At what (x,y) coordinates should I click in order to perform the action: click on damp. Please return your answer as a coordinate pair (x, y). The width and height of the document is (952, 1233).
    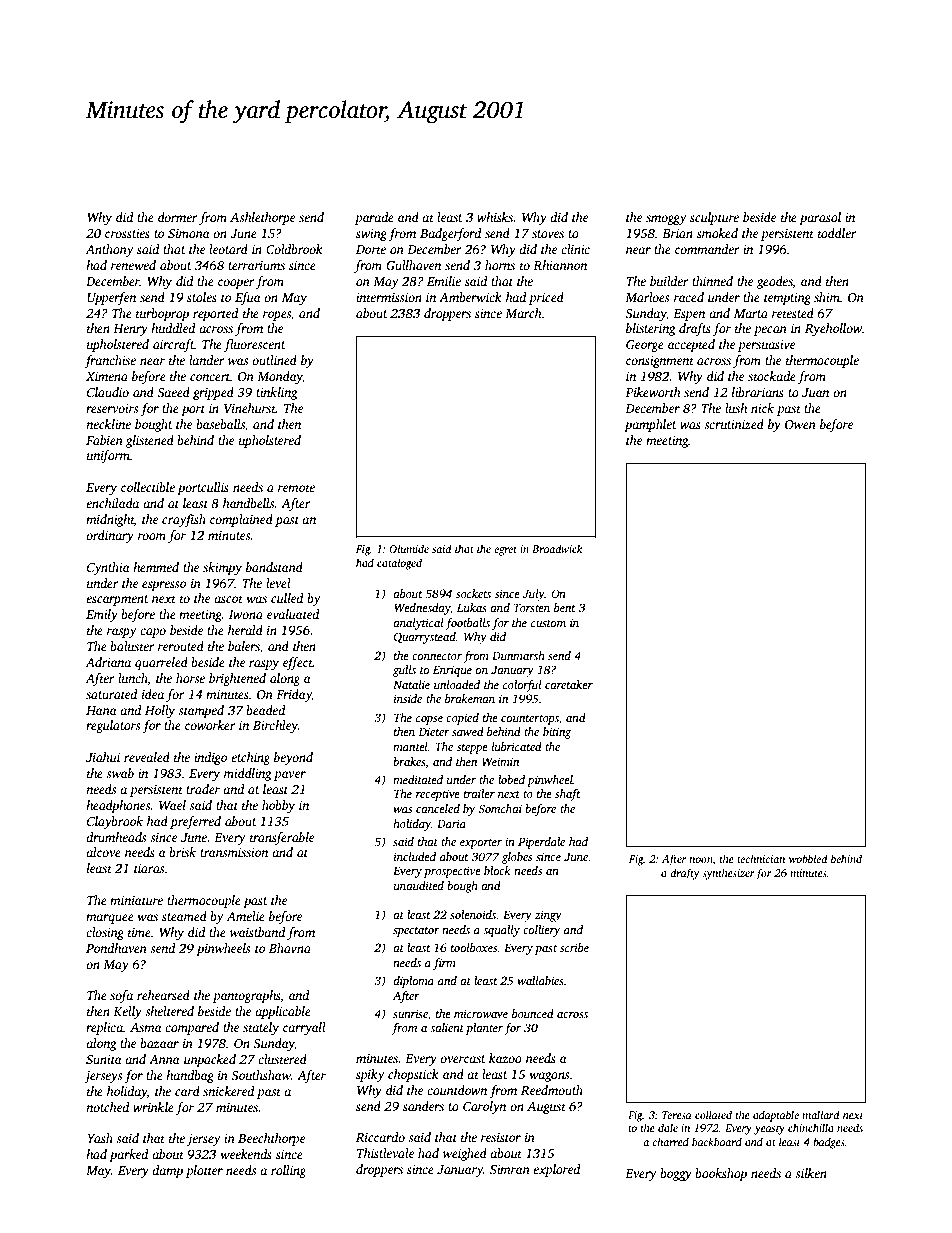
    Looking at the image, I should click on (167, 1171).
